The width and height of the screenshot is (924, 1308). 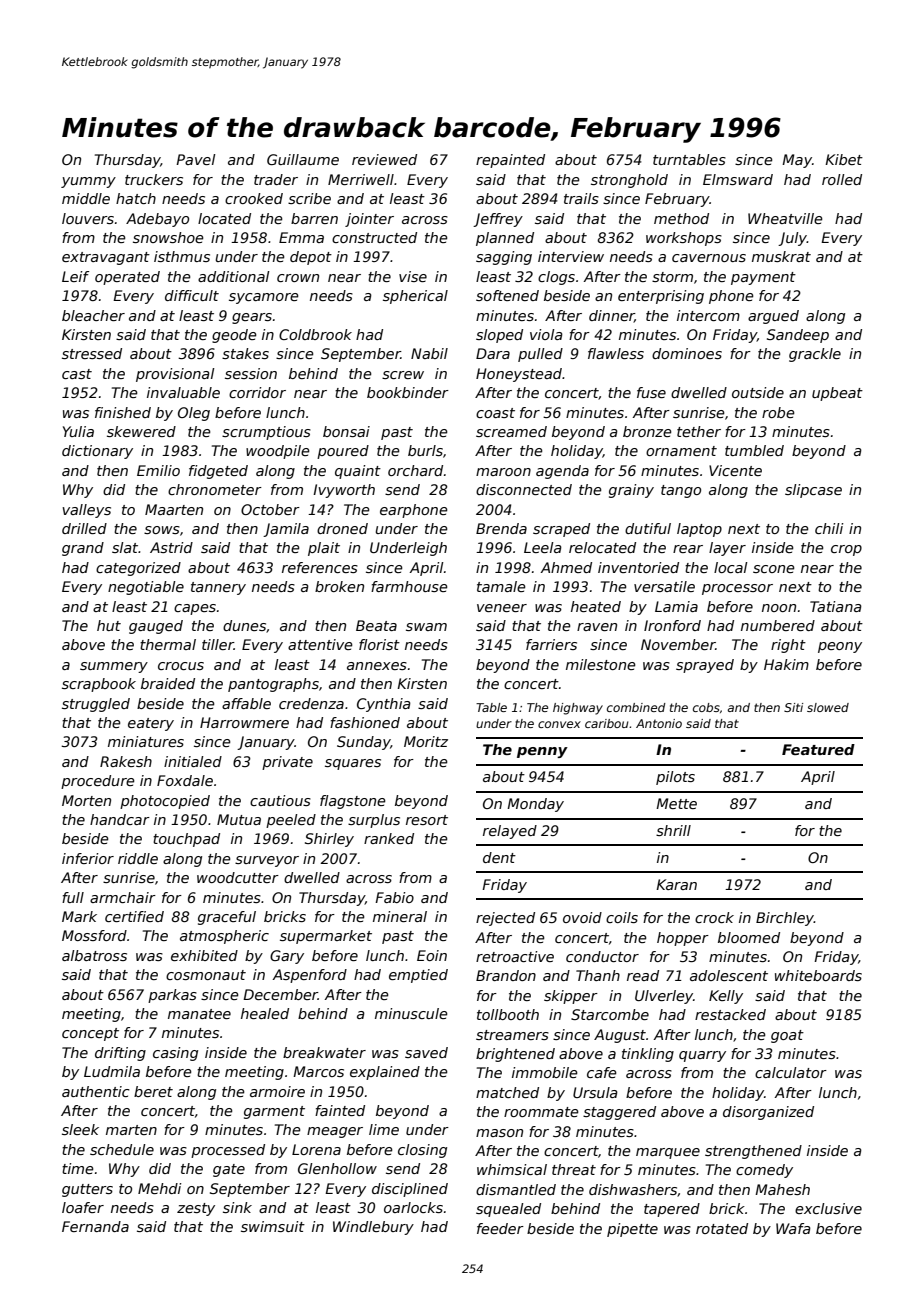 What do you see at coordinates (277, 1091) in the screenshot?
I see `armoire` at bounding box center [277, 1091].
